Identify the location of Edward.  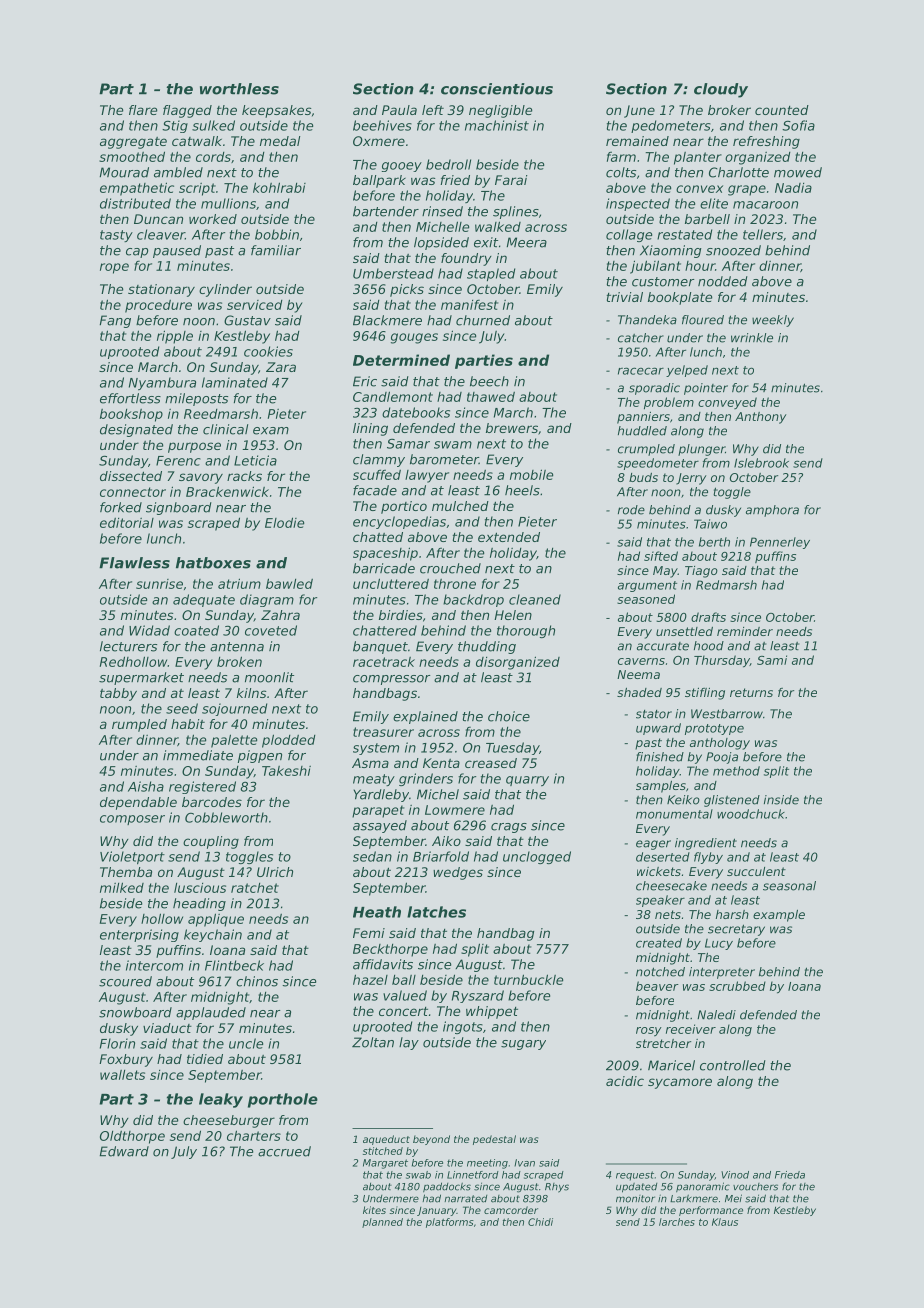
(124, 1151).
